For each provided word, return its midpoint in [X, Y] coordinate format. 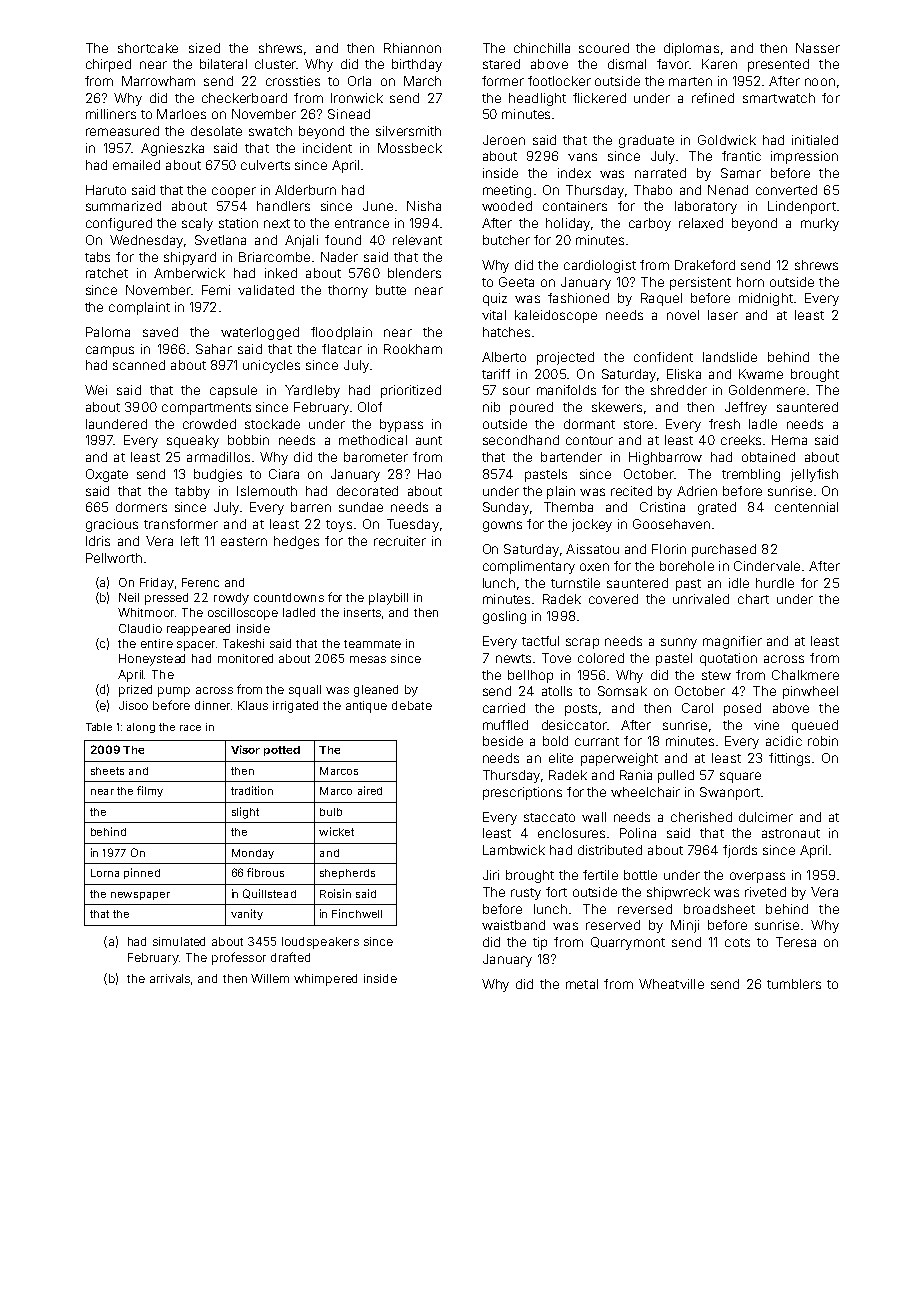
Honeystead [152, 660]
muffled [505, 725]
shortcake [148, 48]
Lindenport [802, 207]
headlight [537, 99]
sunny [679, 643]
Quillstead [269, 894]
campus [110, 351]
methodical [373, 440]
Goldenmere [767, 390]
